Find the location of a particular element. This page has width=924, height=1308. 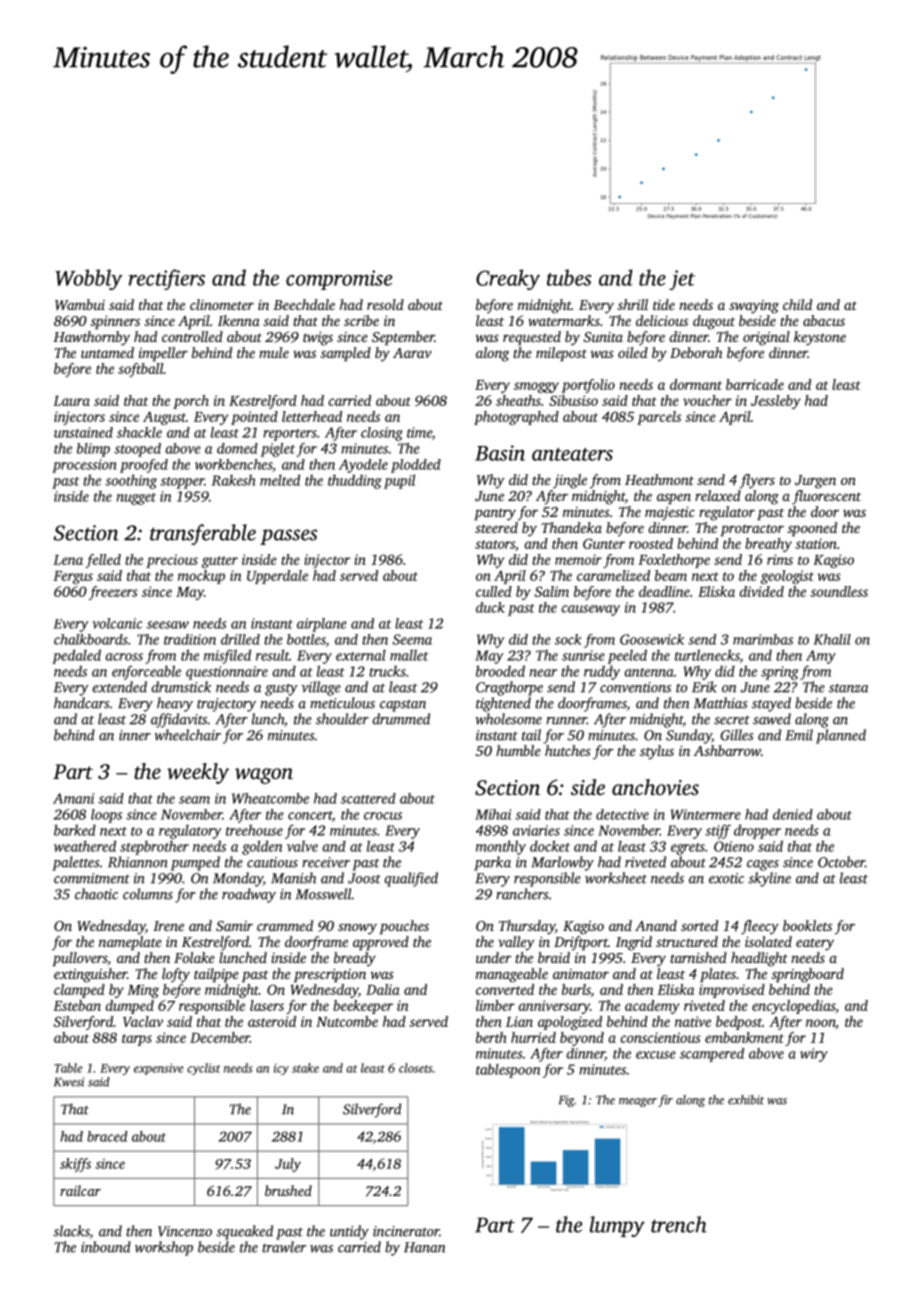

inbound is located at coordinates (106, 1247).
